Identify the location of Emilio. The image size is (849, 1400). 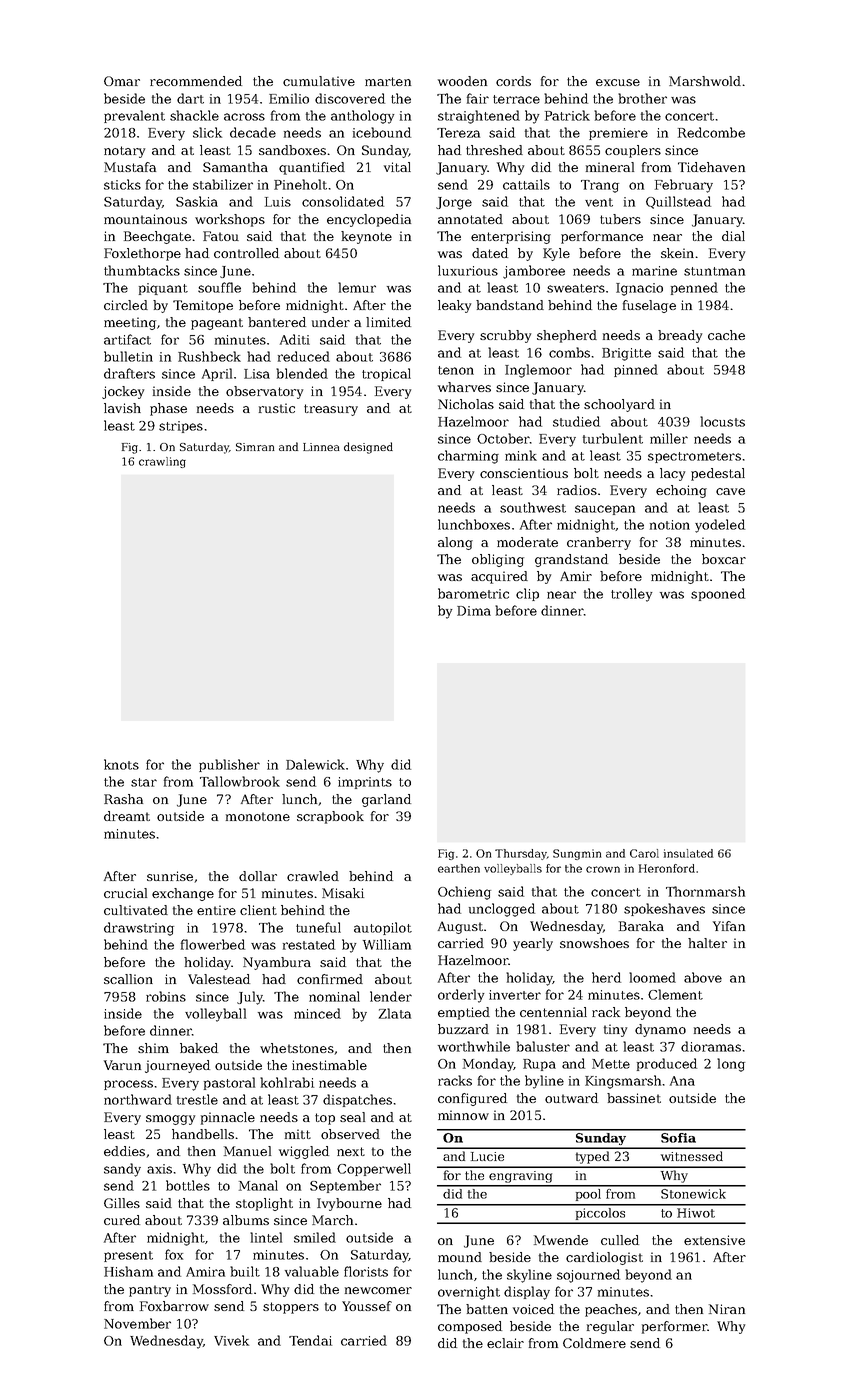
(289, 98).
